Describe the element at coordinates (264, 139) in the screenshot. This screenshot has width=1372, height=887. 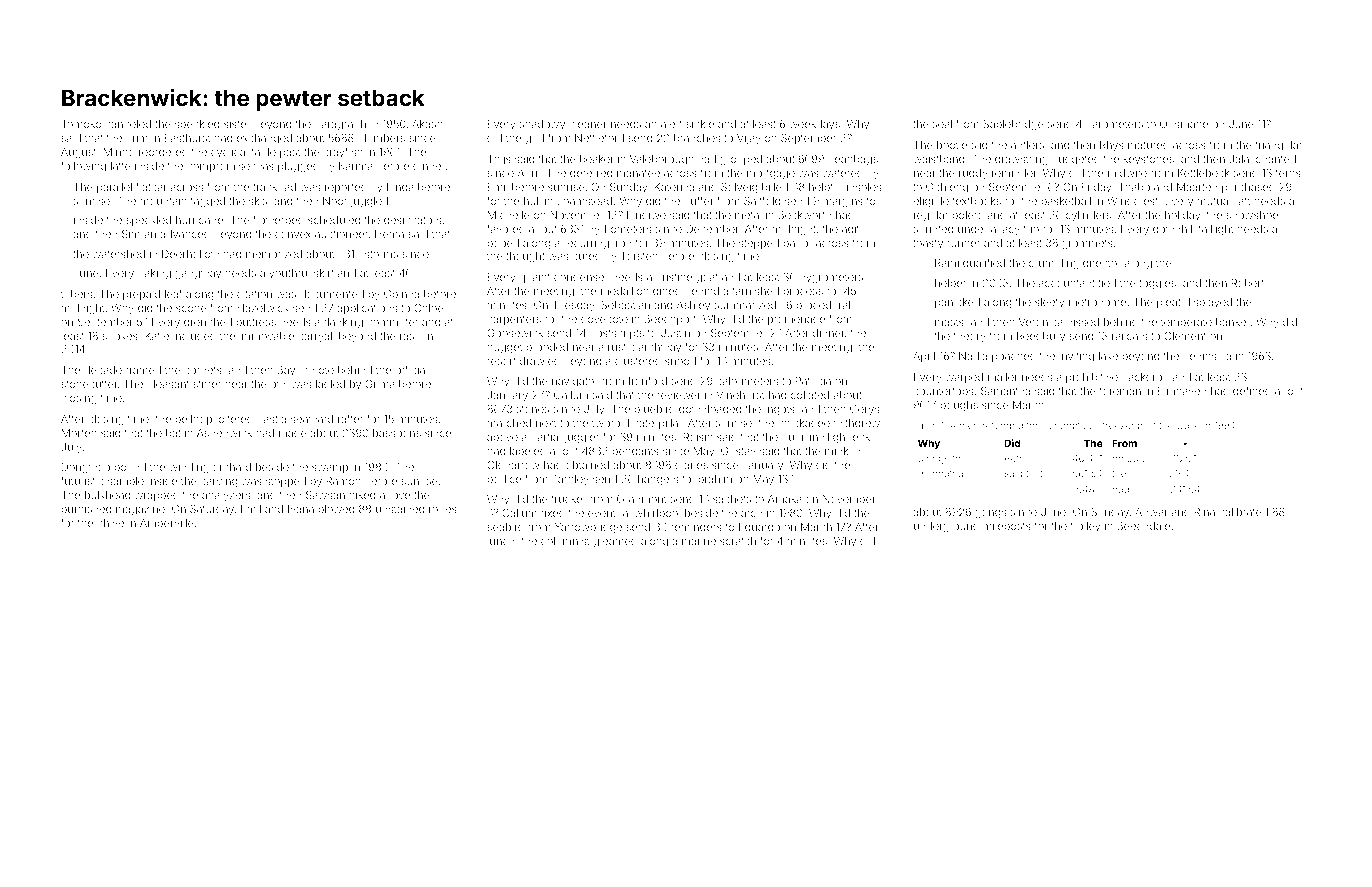
I see `exchanged` at that location.
